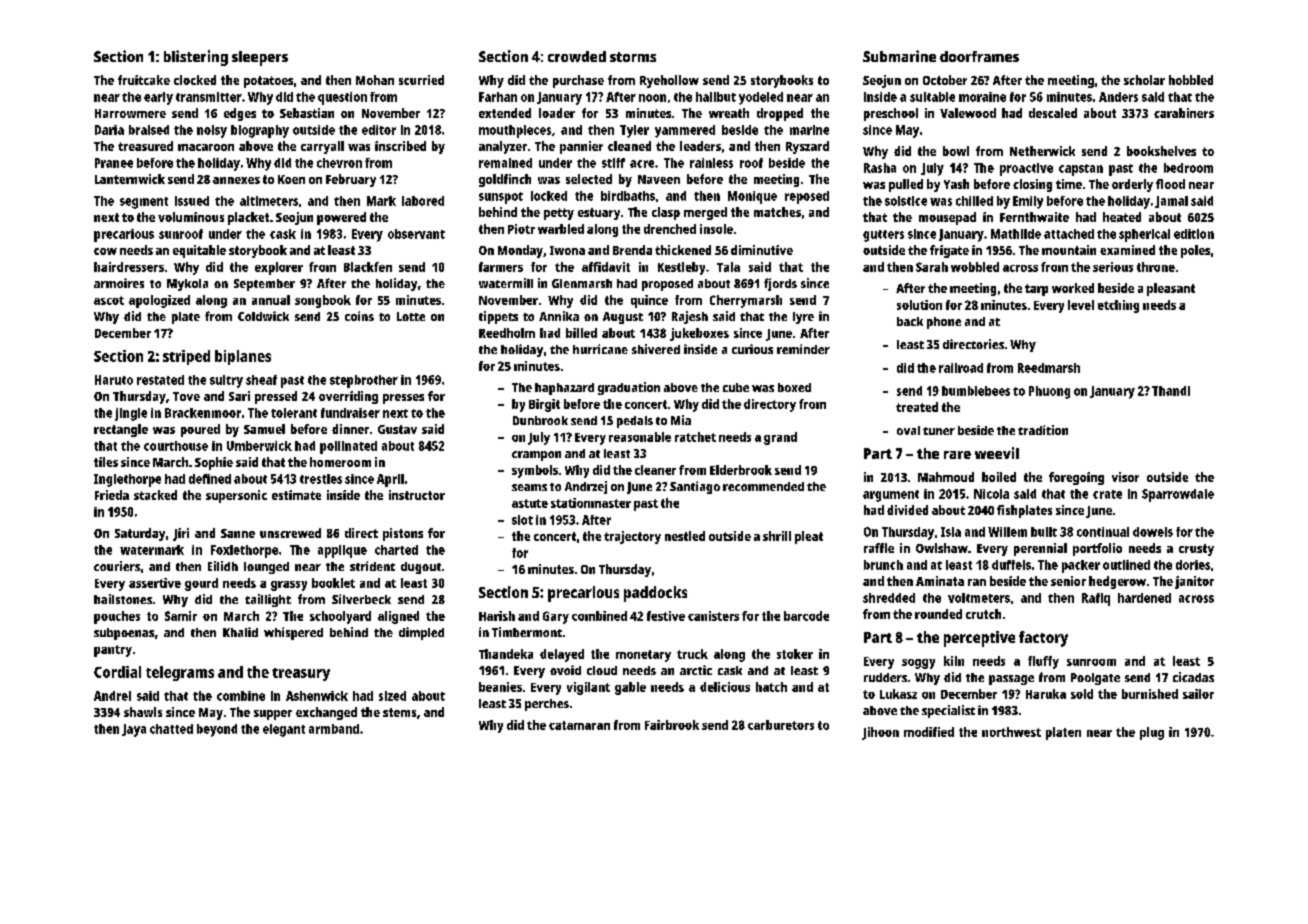 The image size is (1308, 924). Describe the element at coordinates (196, 58) in the screenshot. I see `blistering` at that location.
